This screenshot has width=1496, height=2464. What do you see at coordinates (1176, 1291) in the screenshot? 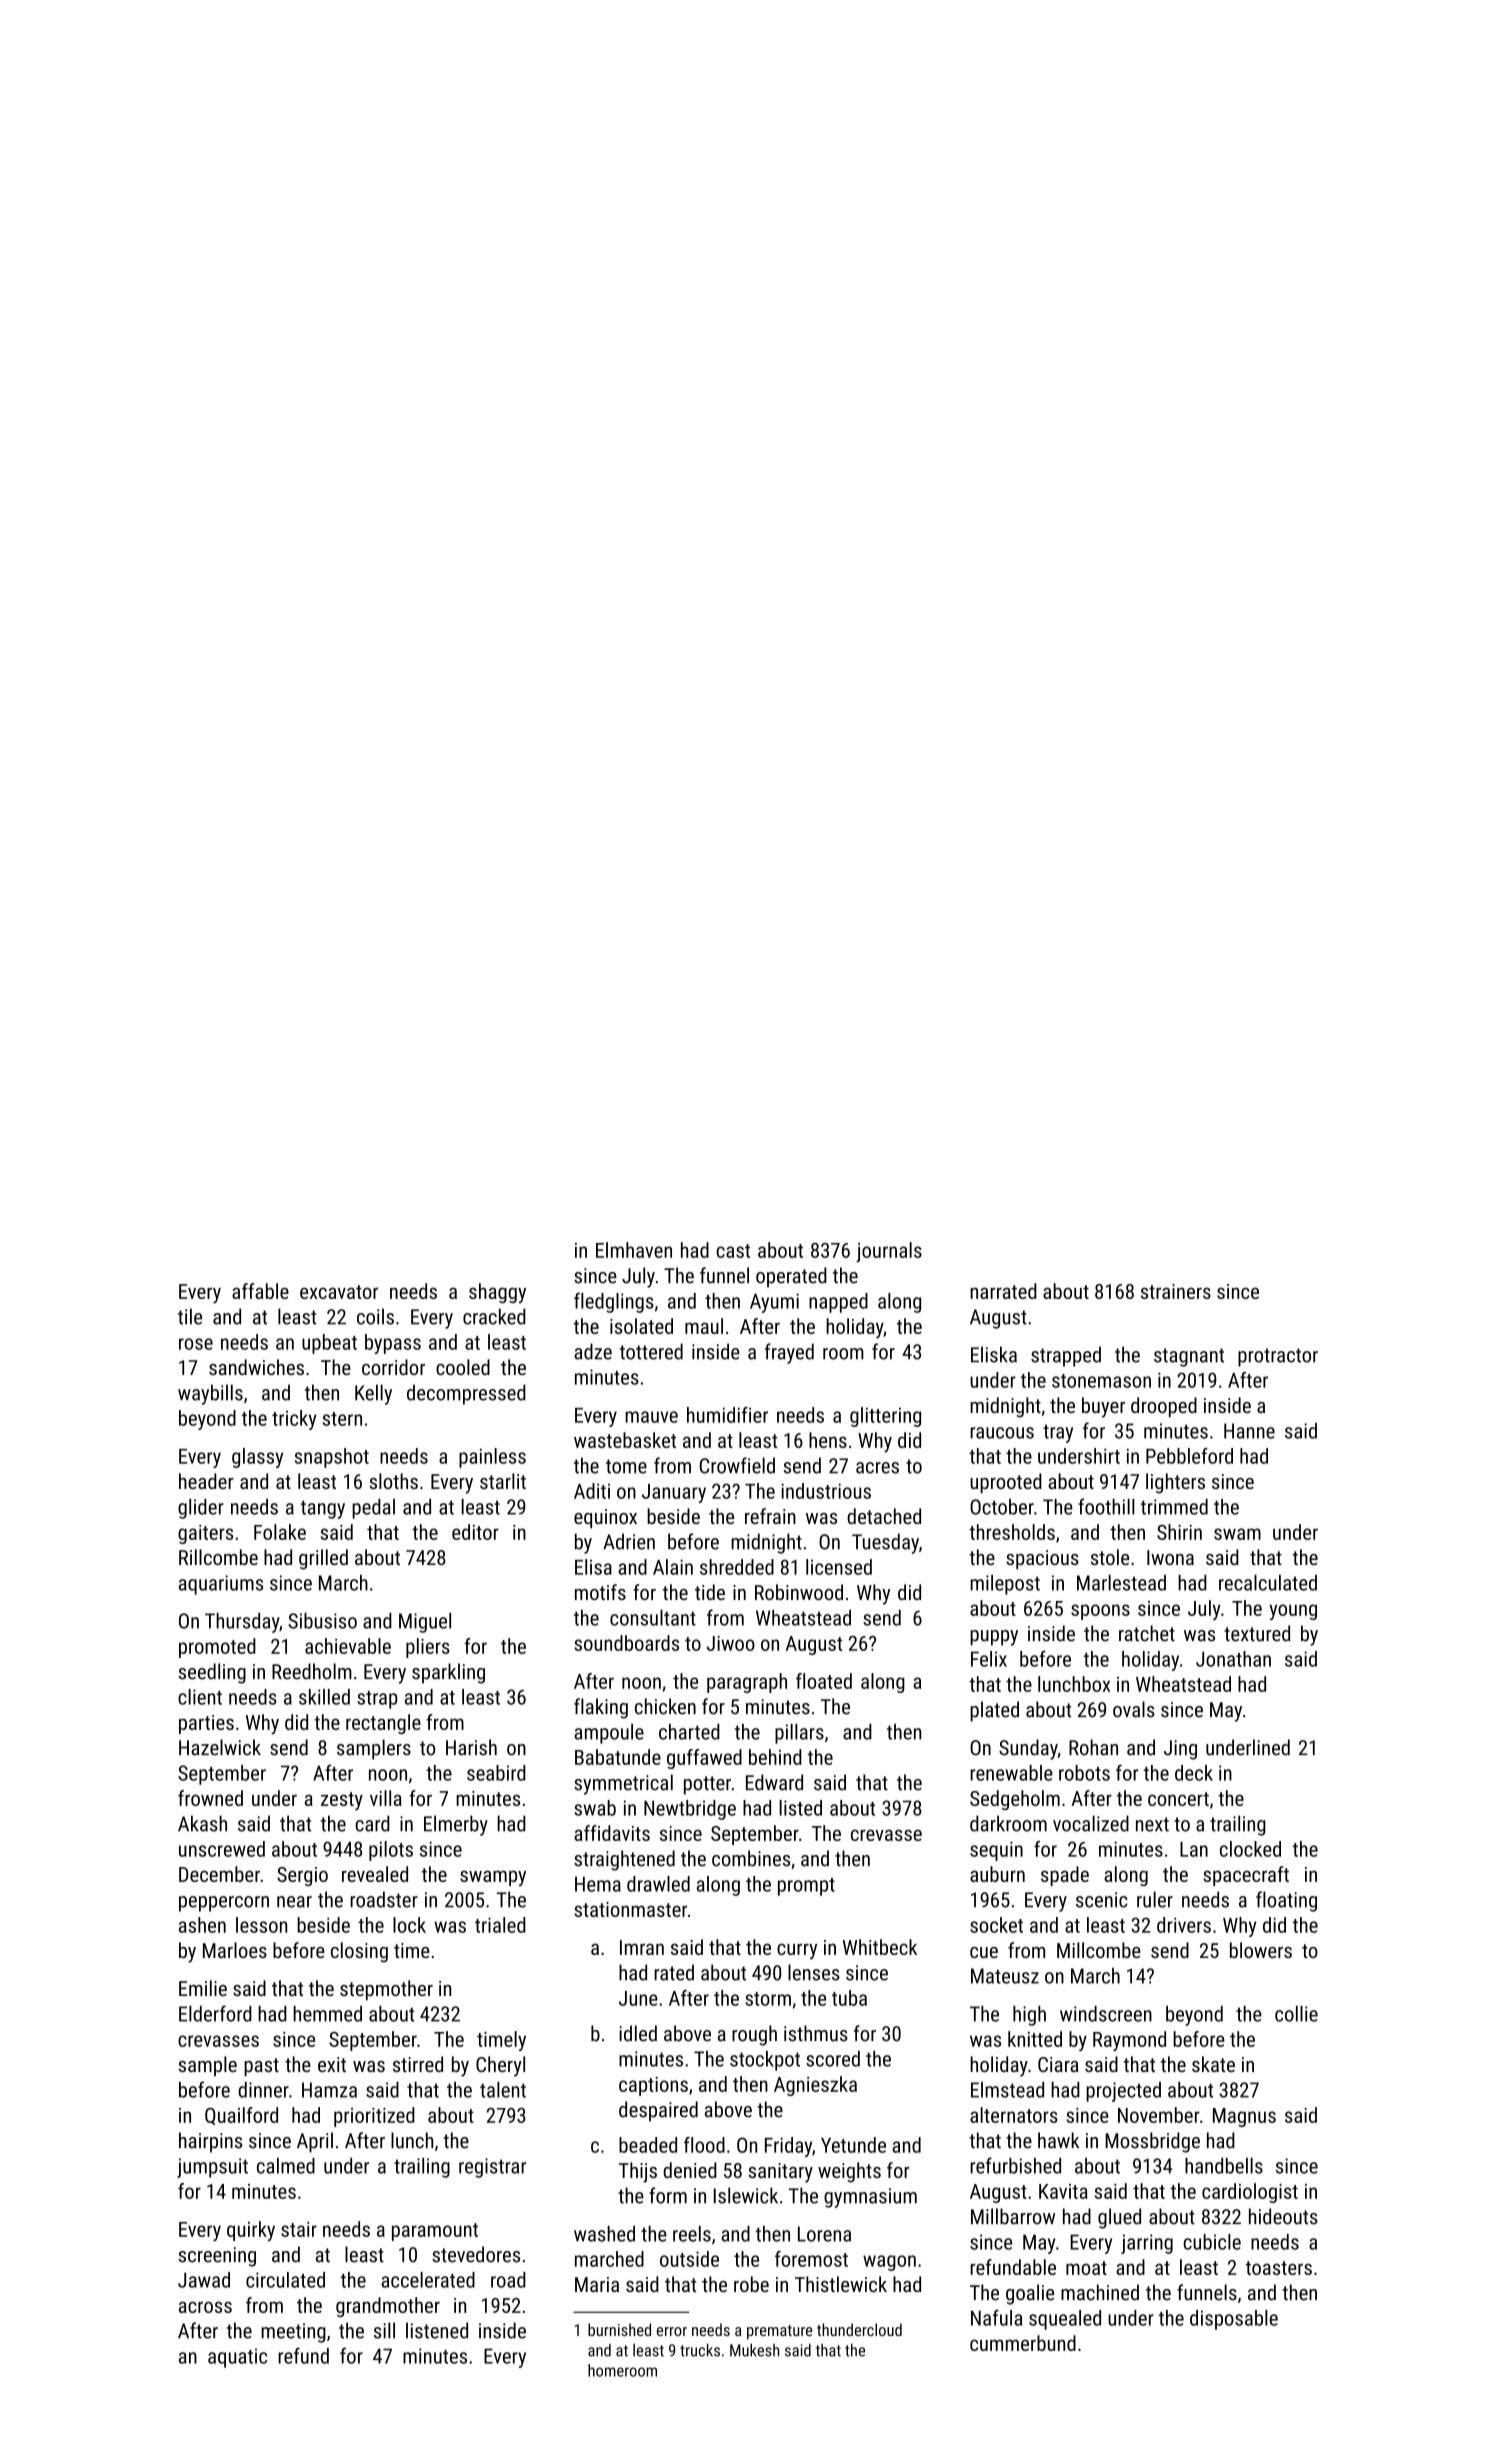
I see `strainers` at bounding box center [1176, 1291].
